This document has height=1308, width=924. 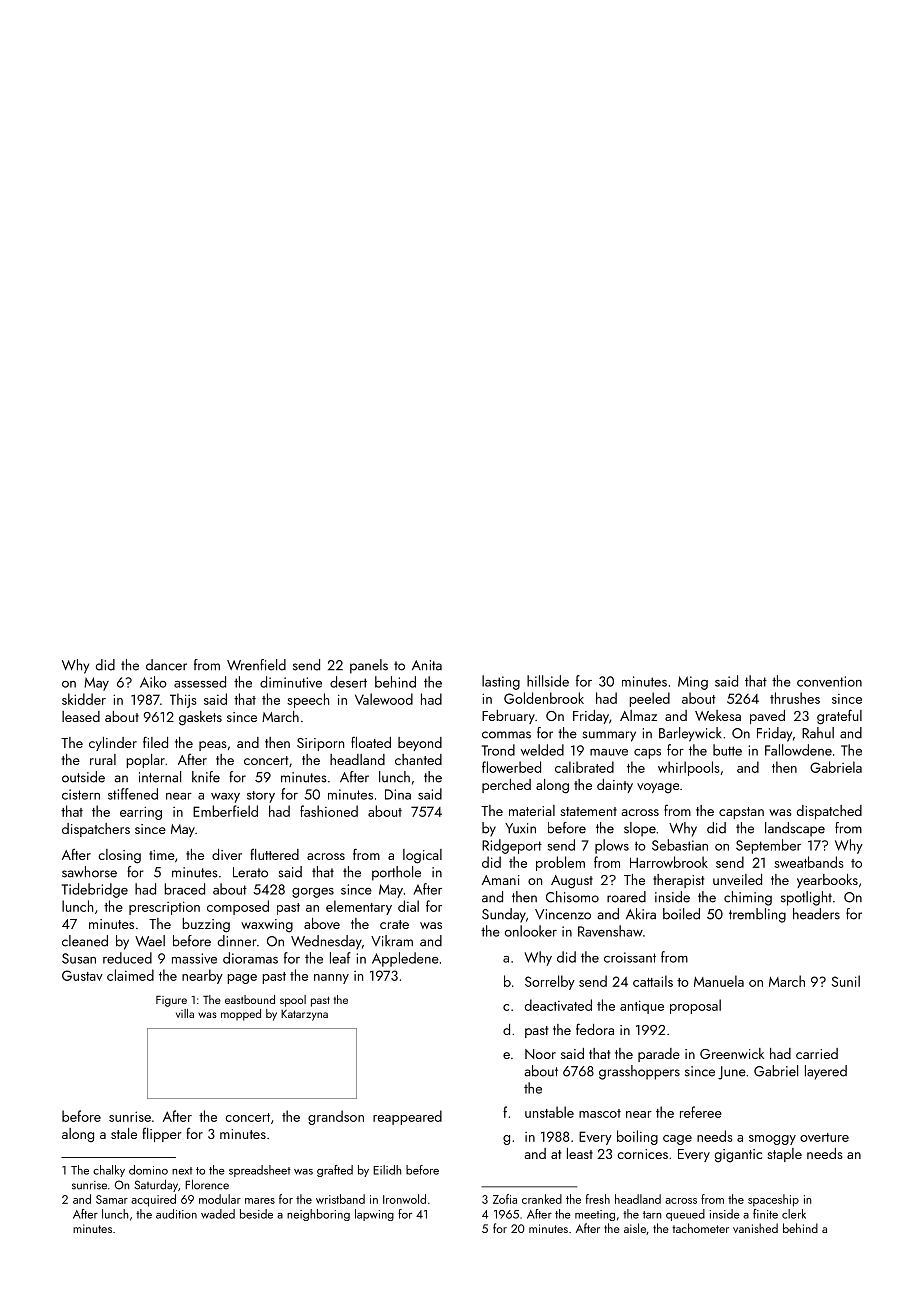 What do you see at coordinates (595, 1215) in the document?
I see `meeting` at bounding box center [595, 1215].
